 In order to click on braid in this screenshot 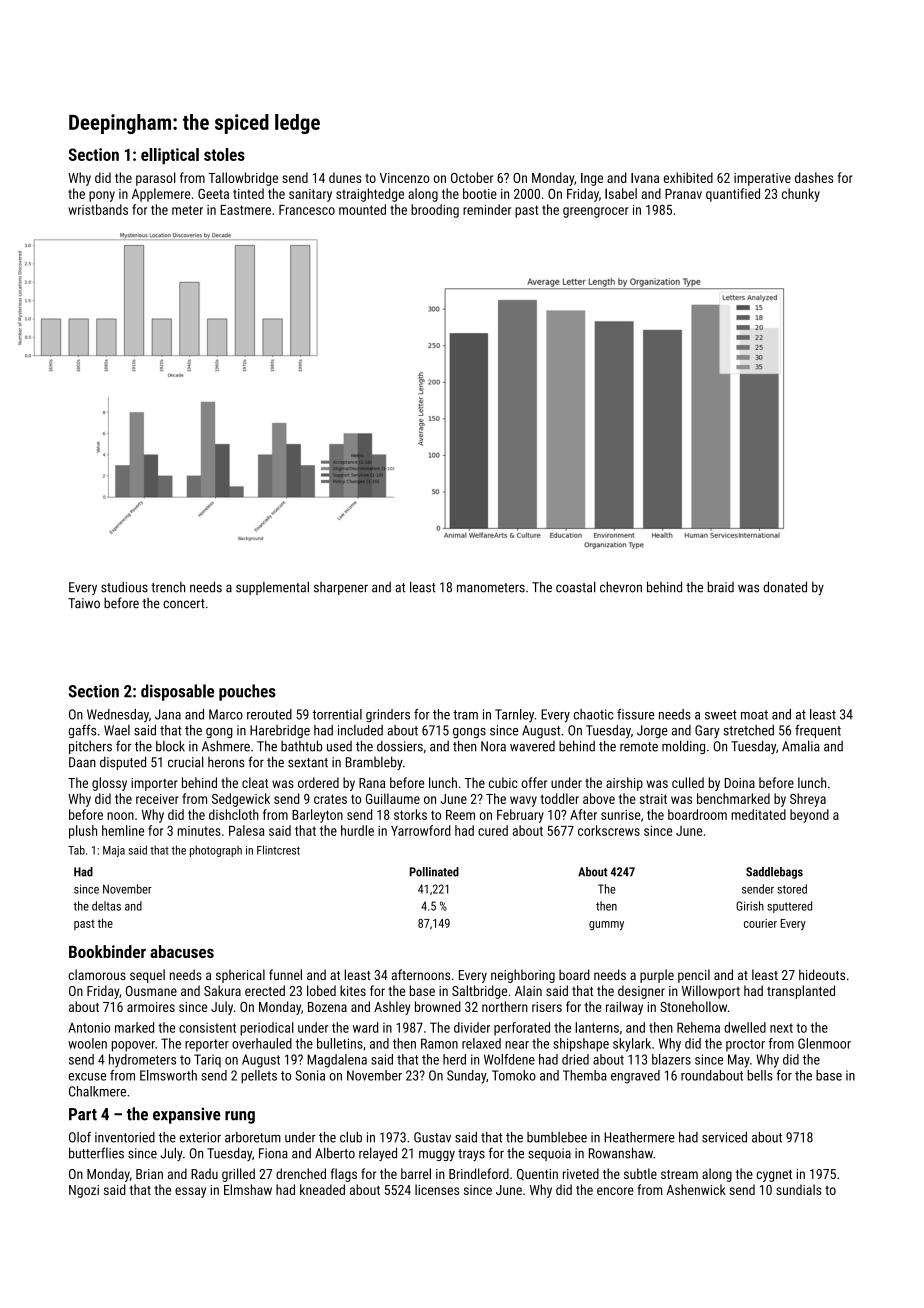, I will do `click(721, 587)`.
